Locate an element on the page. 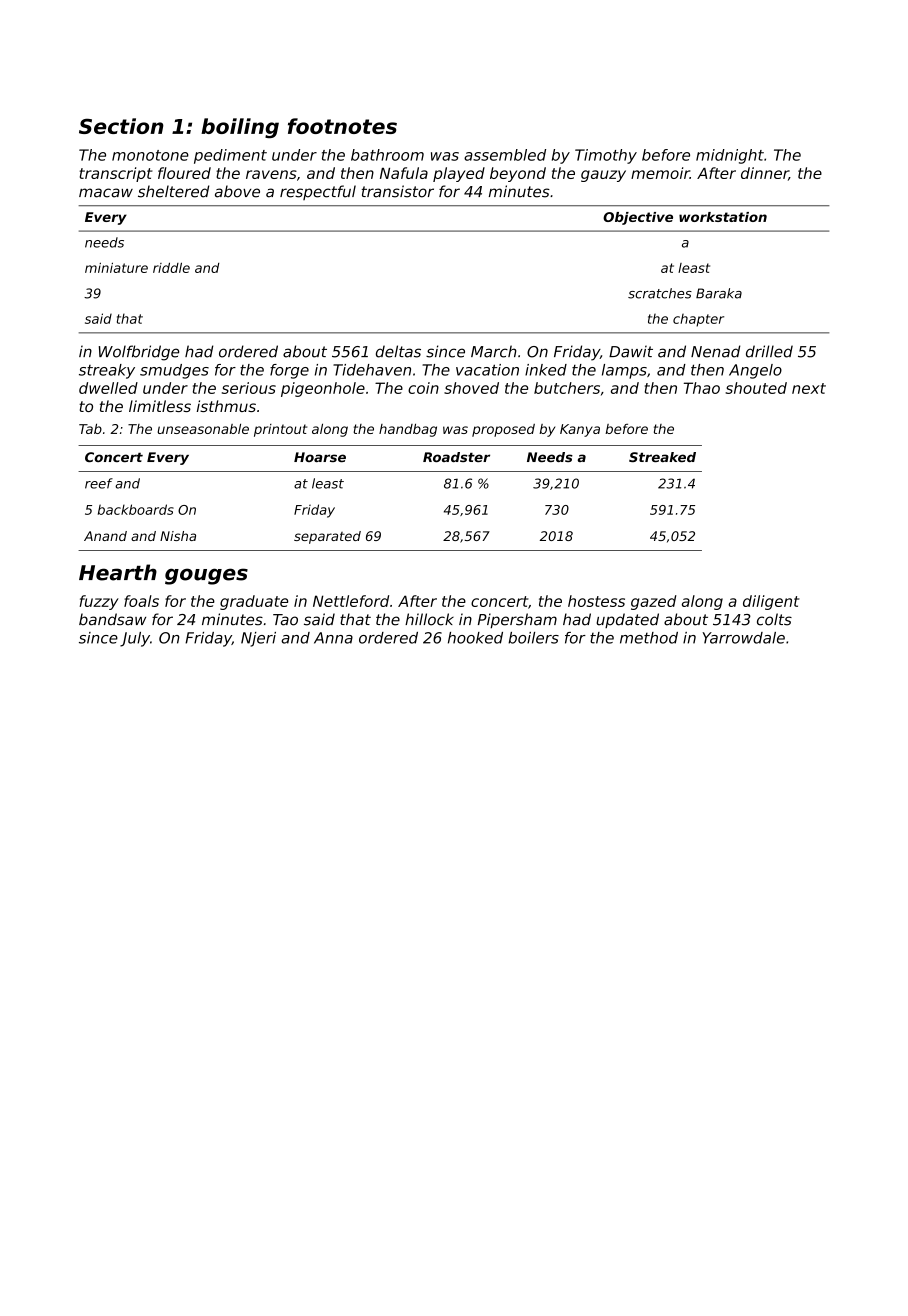 Image resolution: width=908 pixels, height=1316 pixels. vacation is located at coordinates (487, 370).
